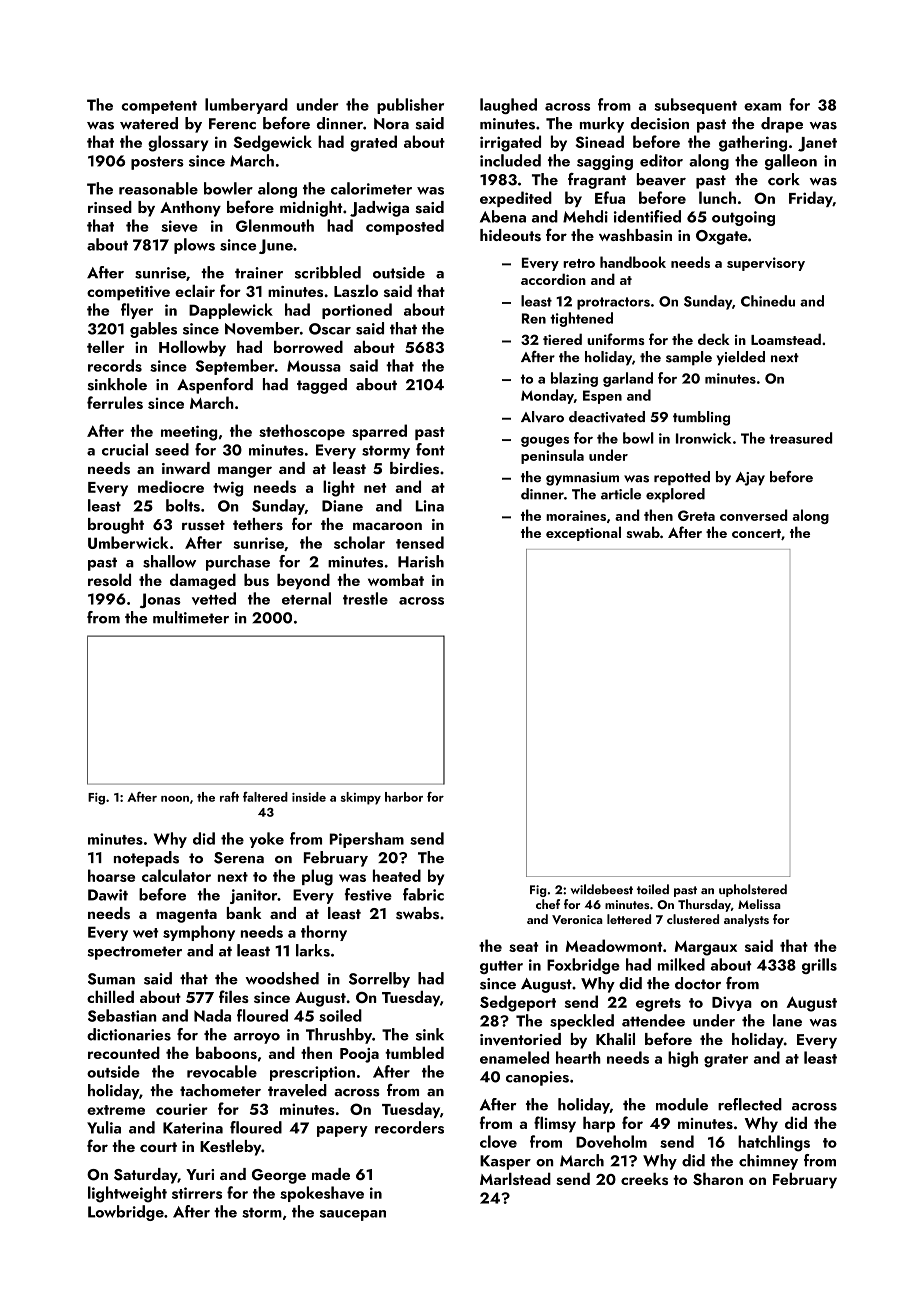 The image size is (924, 1308). I want to click on subsequent, so click(695, 106).
